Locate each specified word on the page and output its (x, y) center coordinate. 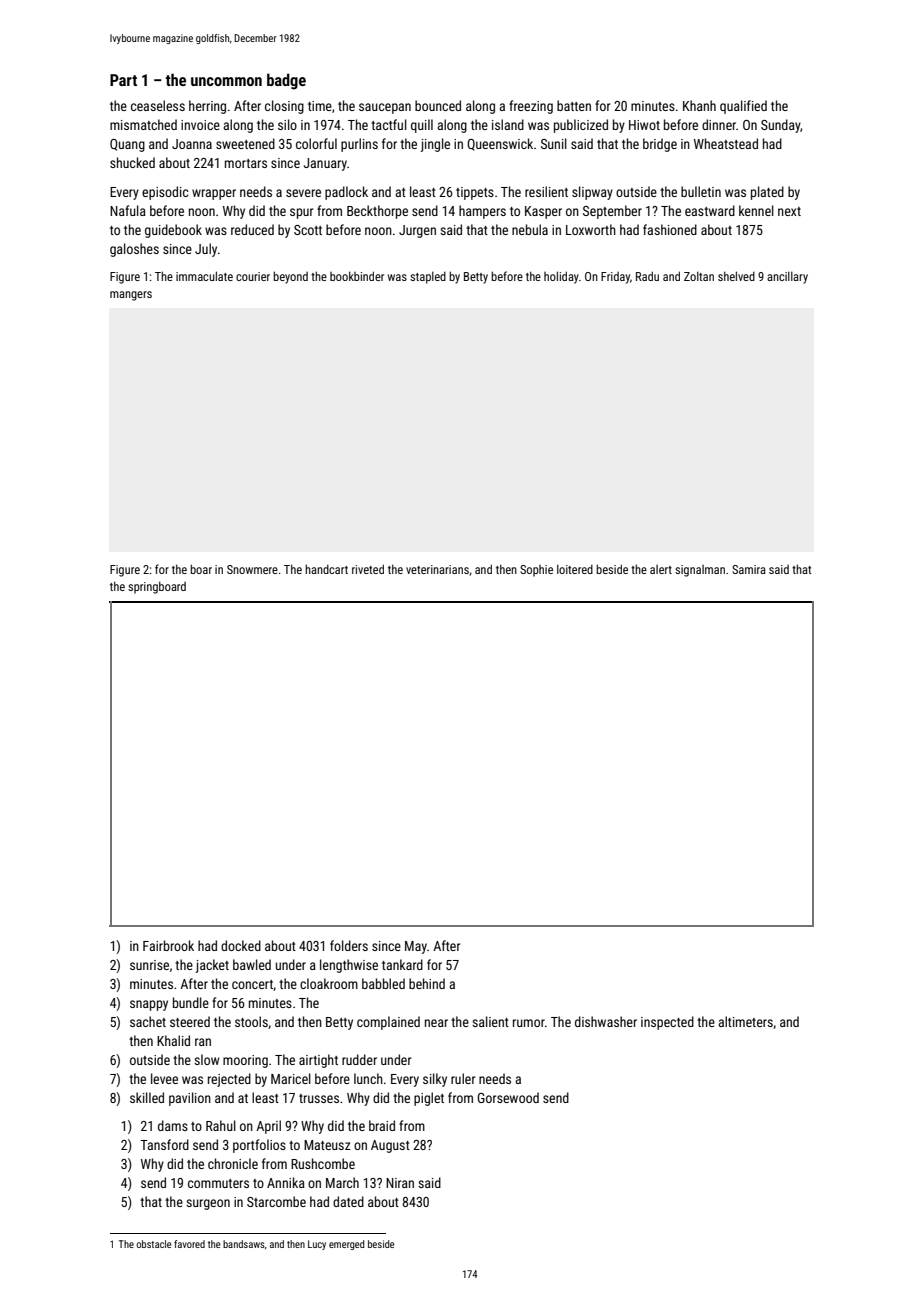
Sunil (554, 143)
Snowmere (252, 569)
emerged (347, 1245)
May (416, 947)
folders (349, 945)
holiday (561, 277)
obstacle (153, 1244)
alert (661, 569)
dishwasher (606, 1021)
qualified (743, 107)
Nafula (128, 210)
